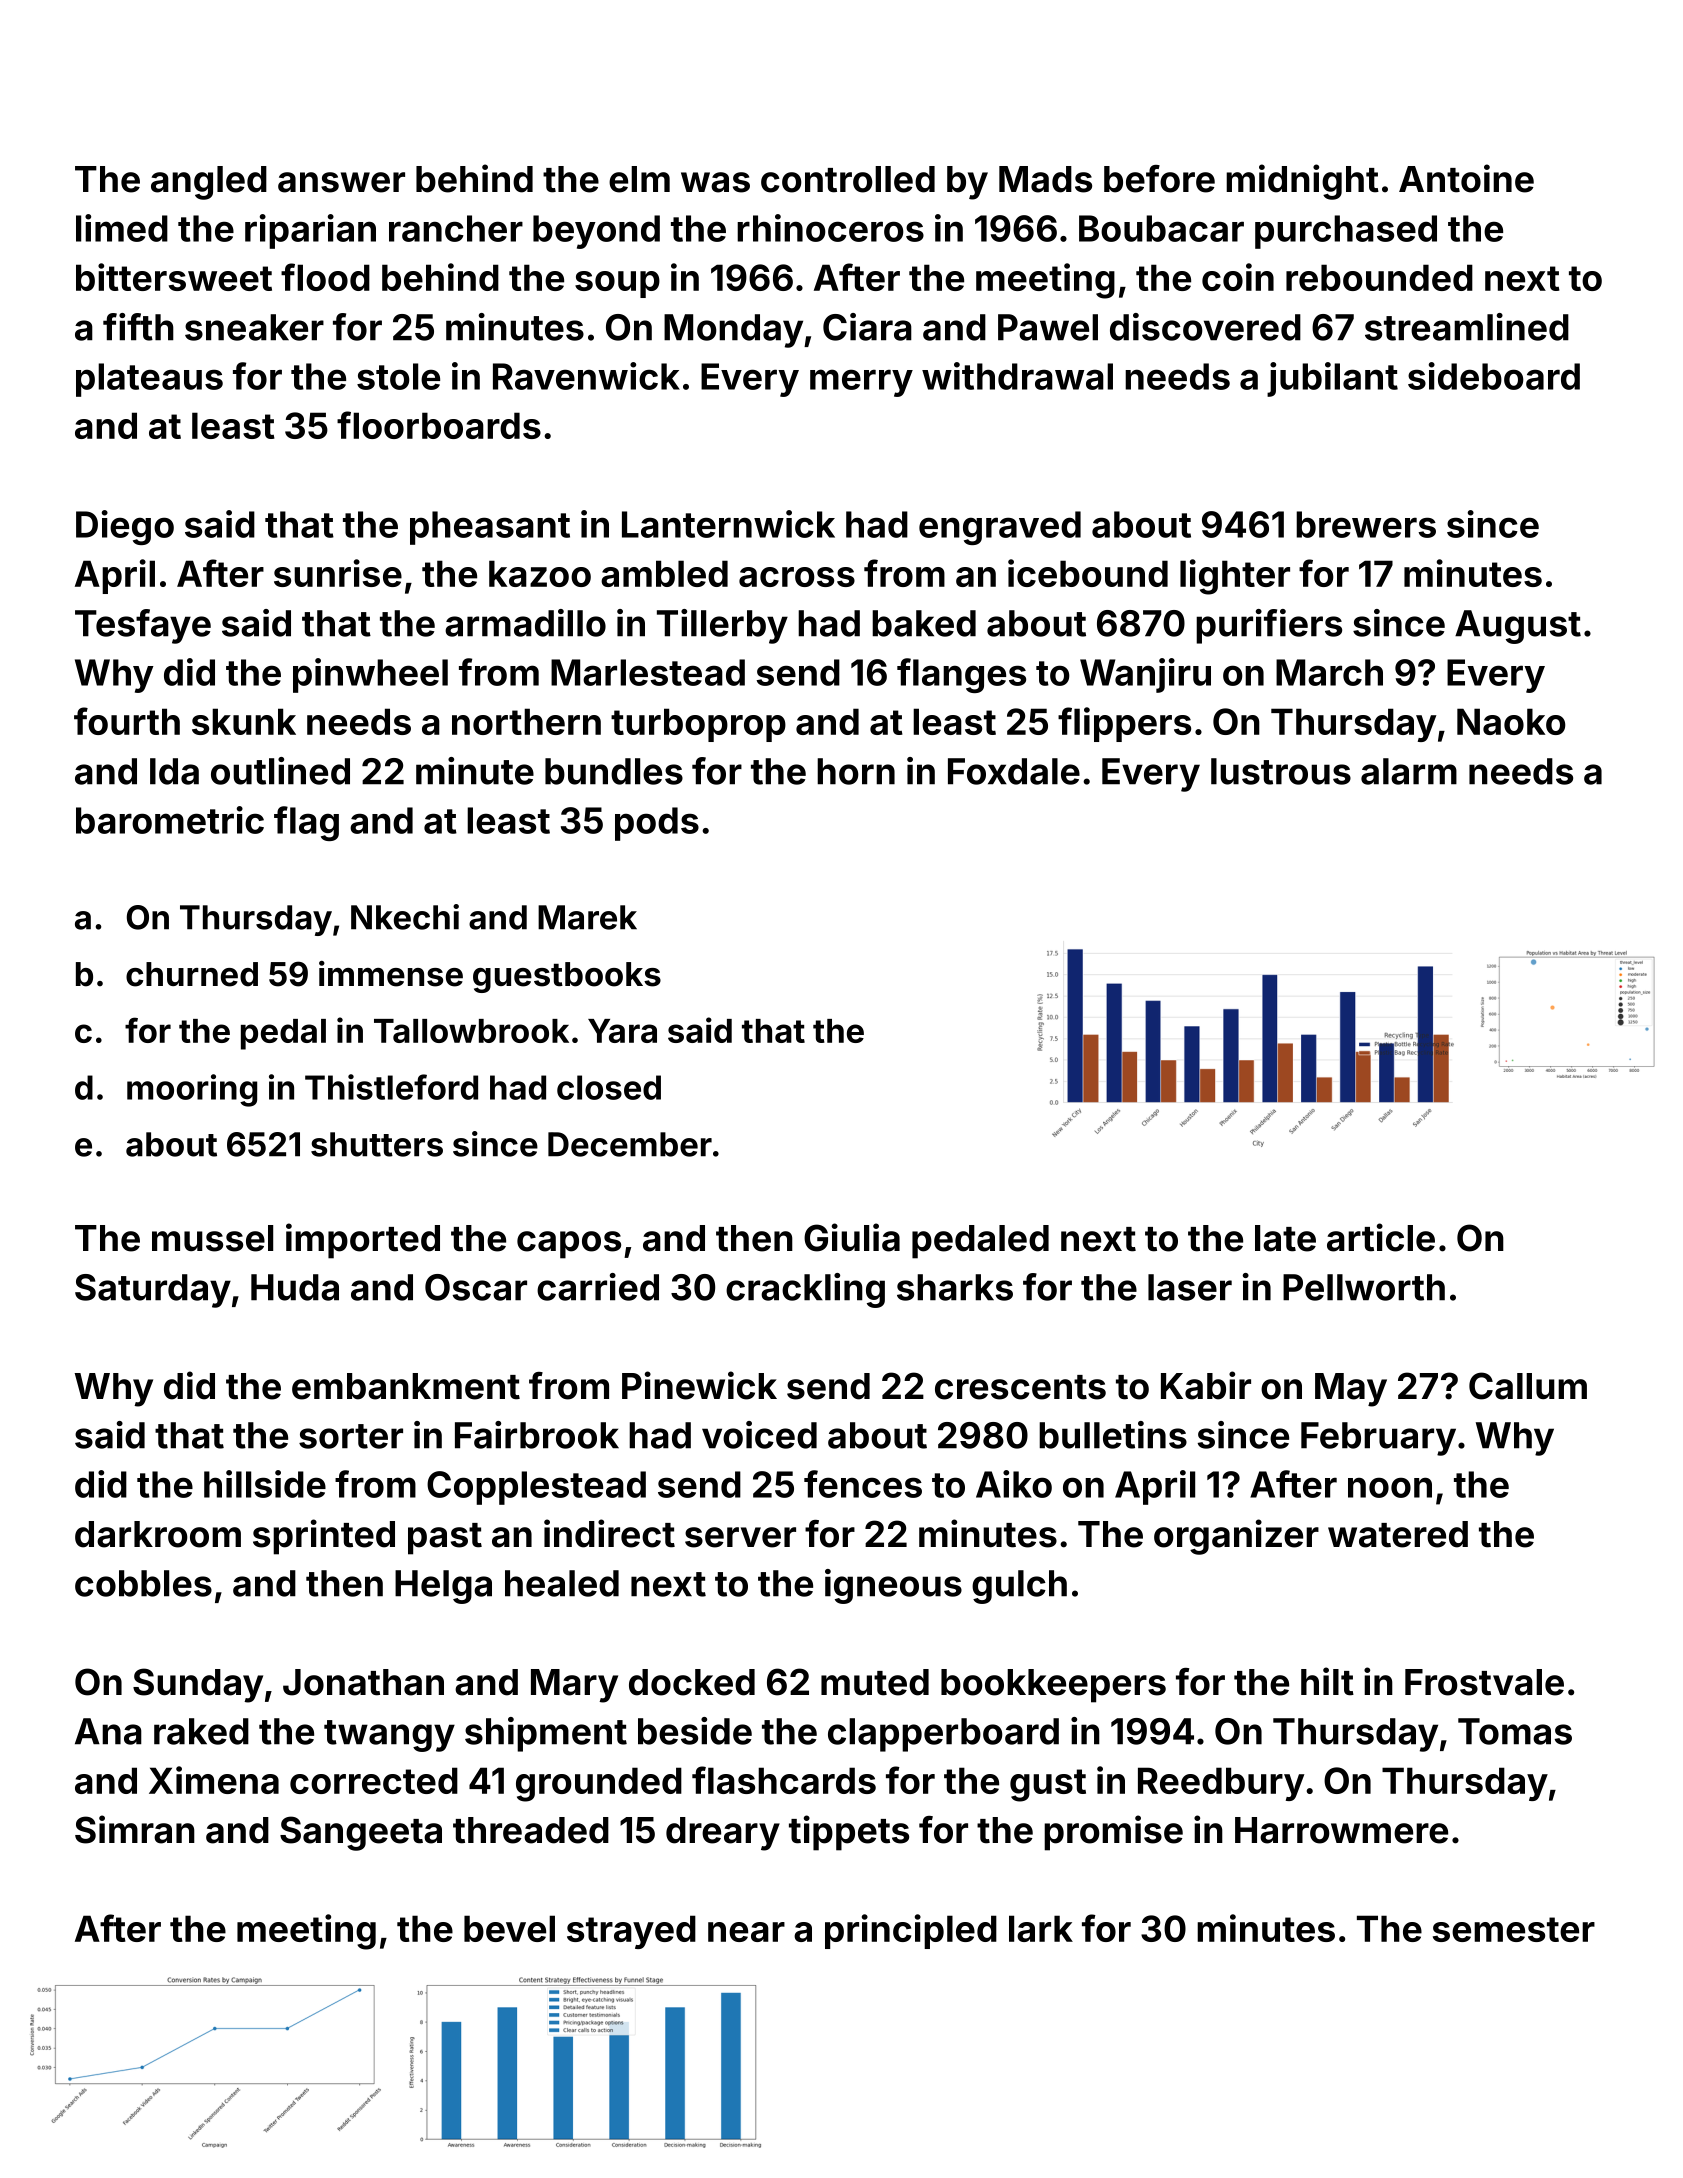 The height and width of the document is (2178, 1683). What do you see at coordinates (746, 1932) in the document?
I see `near` at bounding box center [746, 1932].
